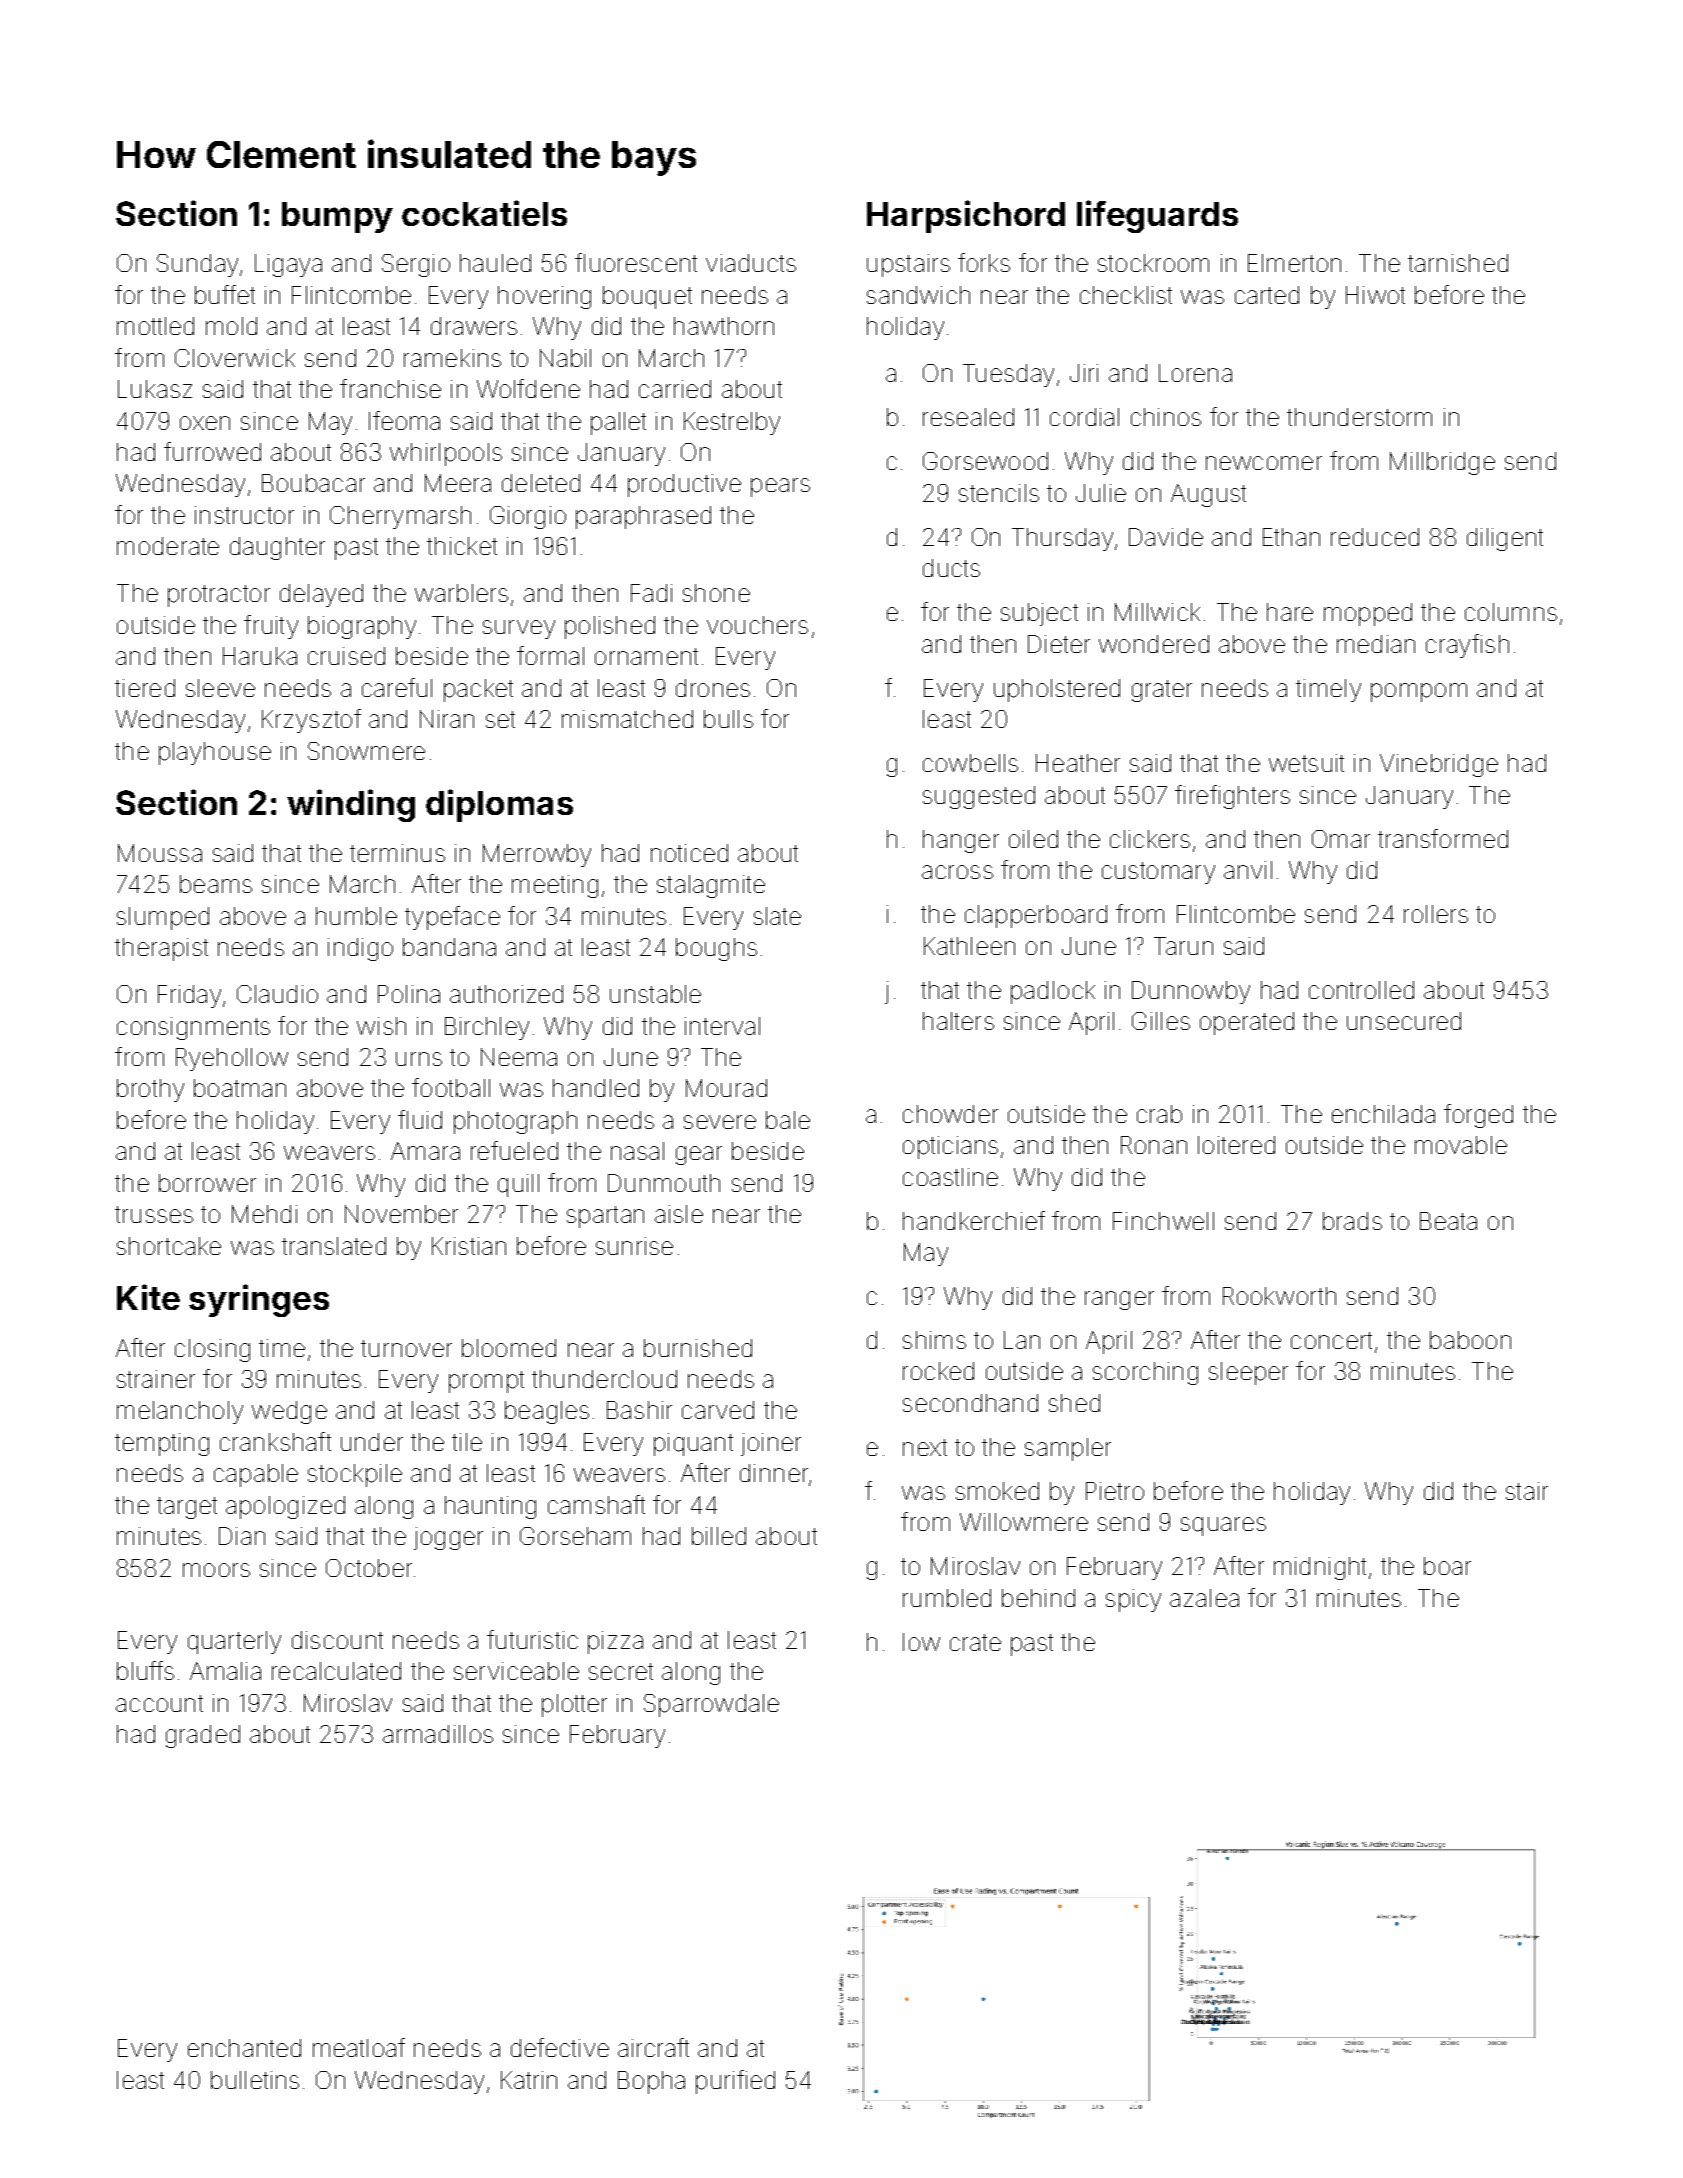 Image resolution: width=1683 pixels, height=2178 pixels. I want to click on bumpy, so click(337, 217).
